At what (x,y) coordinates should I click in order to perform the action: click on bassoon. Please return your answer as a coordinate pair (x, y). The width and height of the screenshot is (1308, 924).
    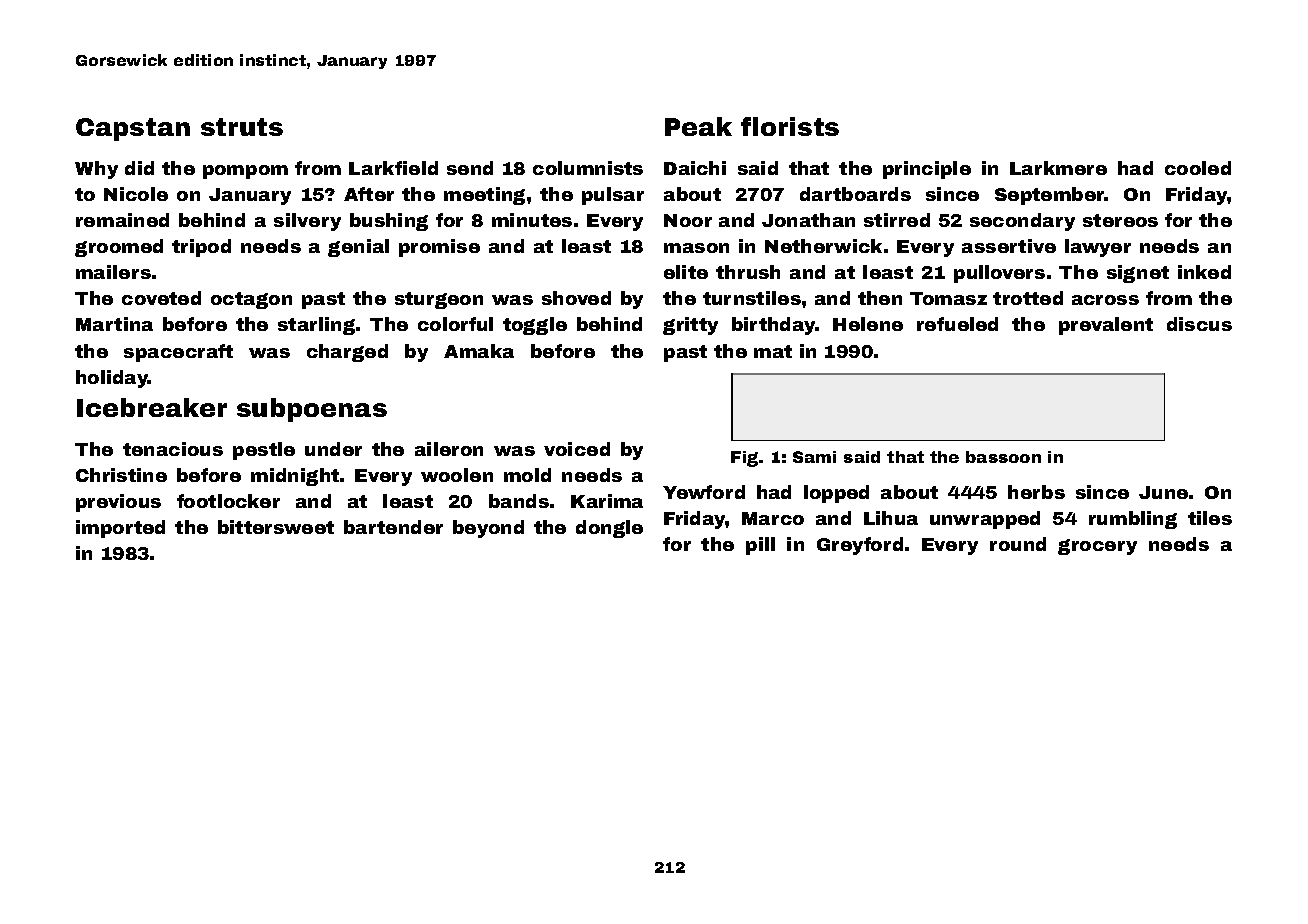
    Looking at the image, I should click on (1003, 457).
